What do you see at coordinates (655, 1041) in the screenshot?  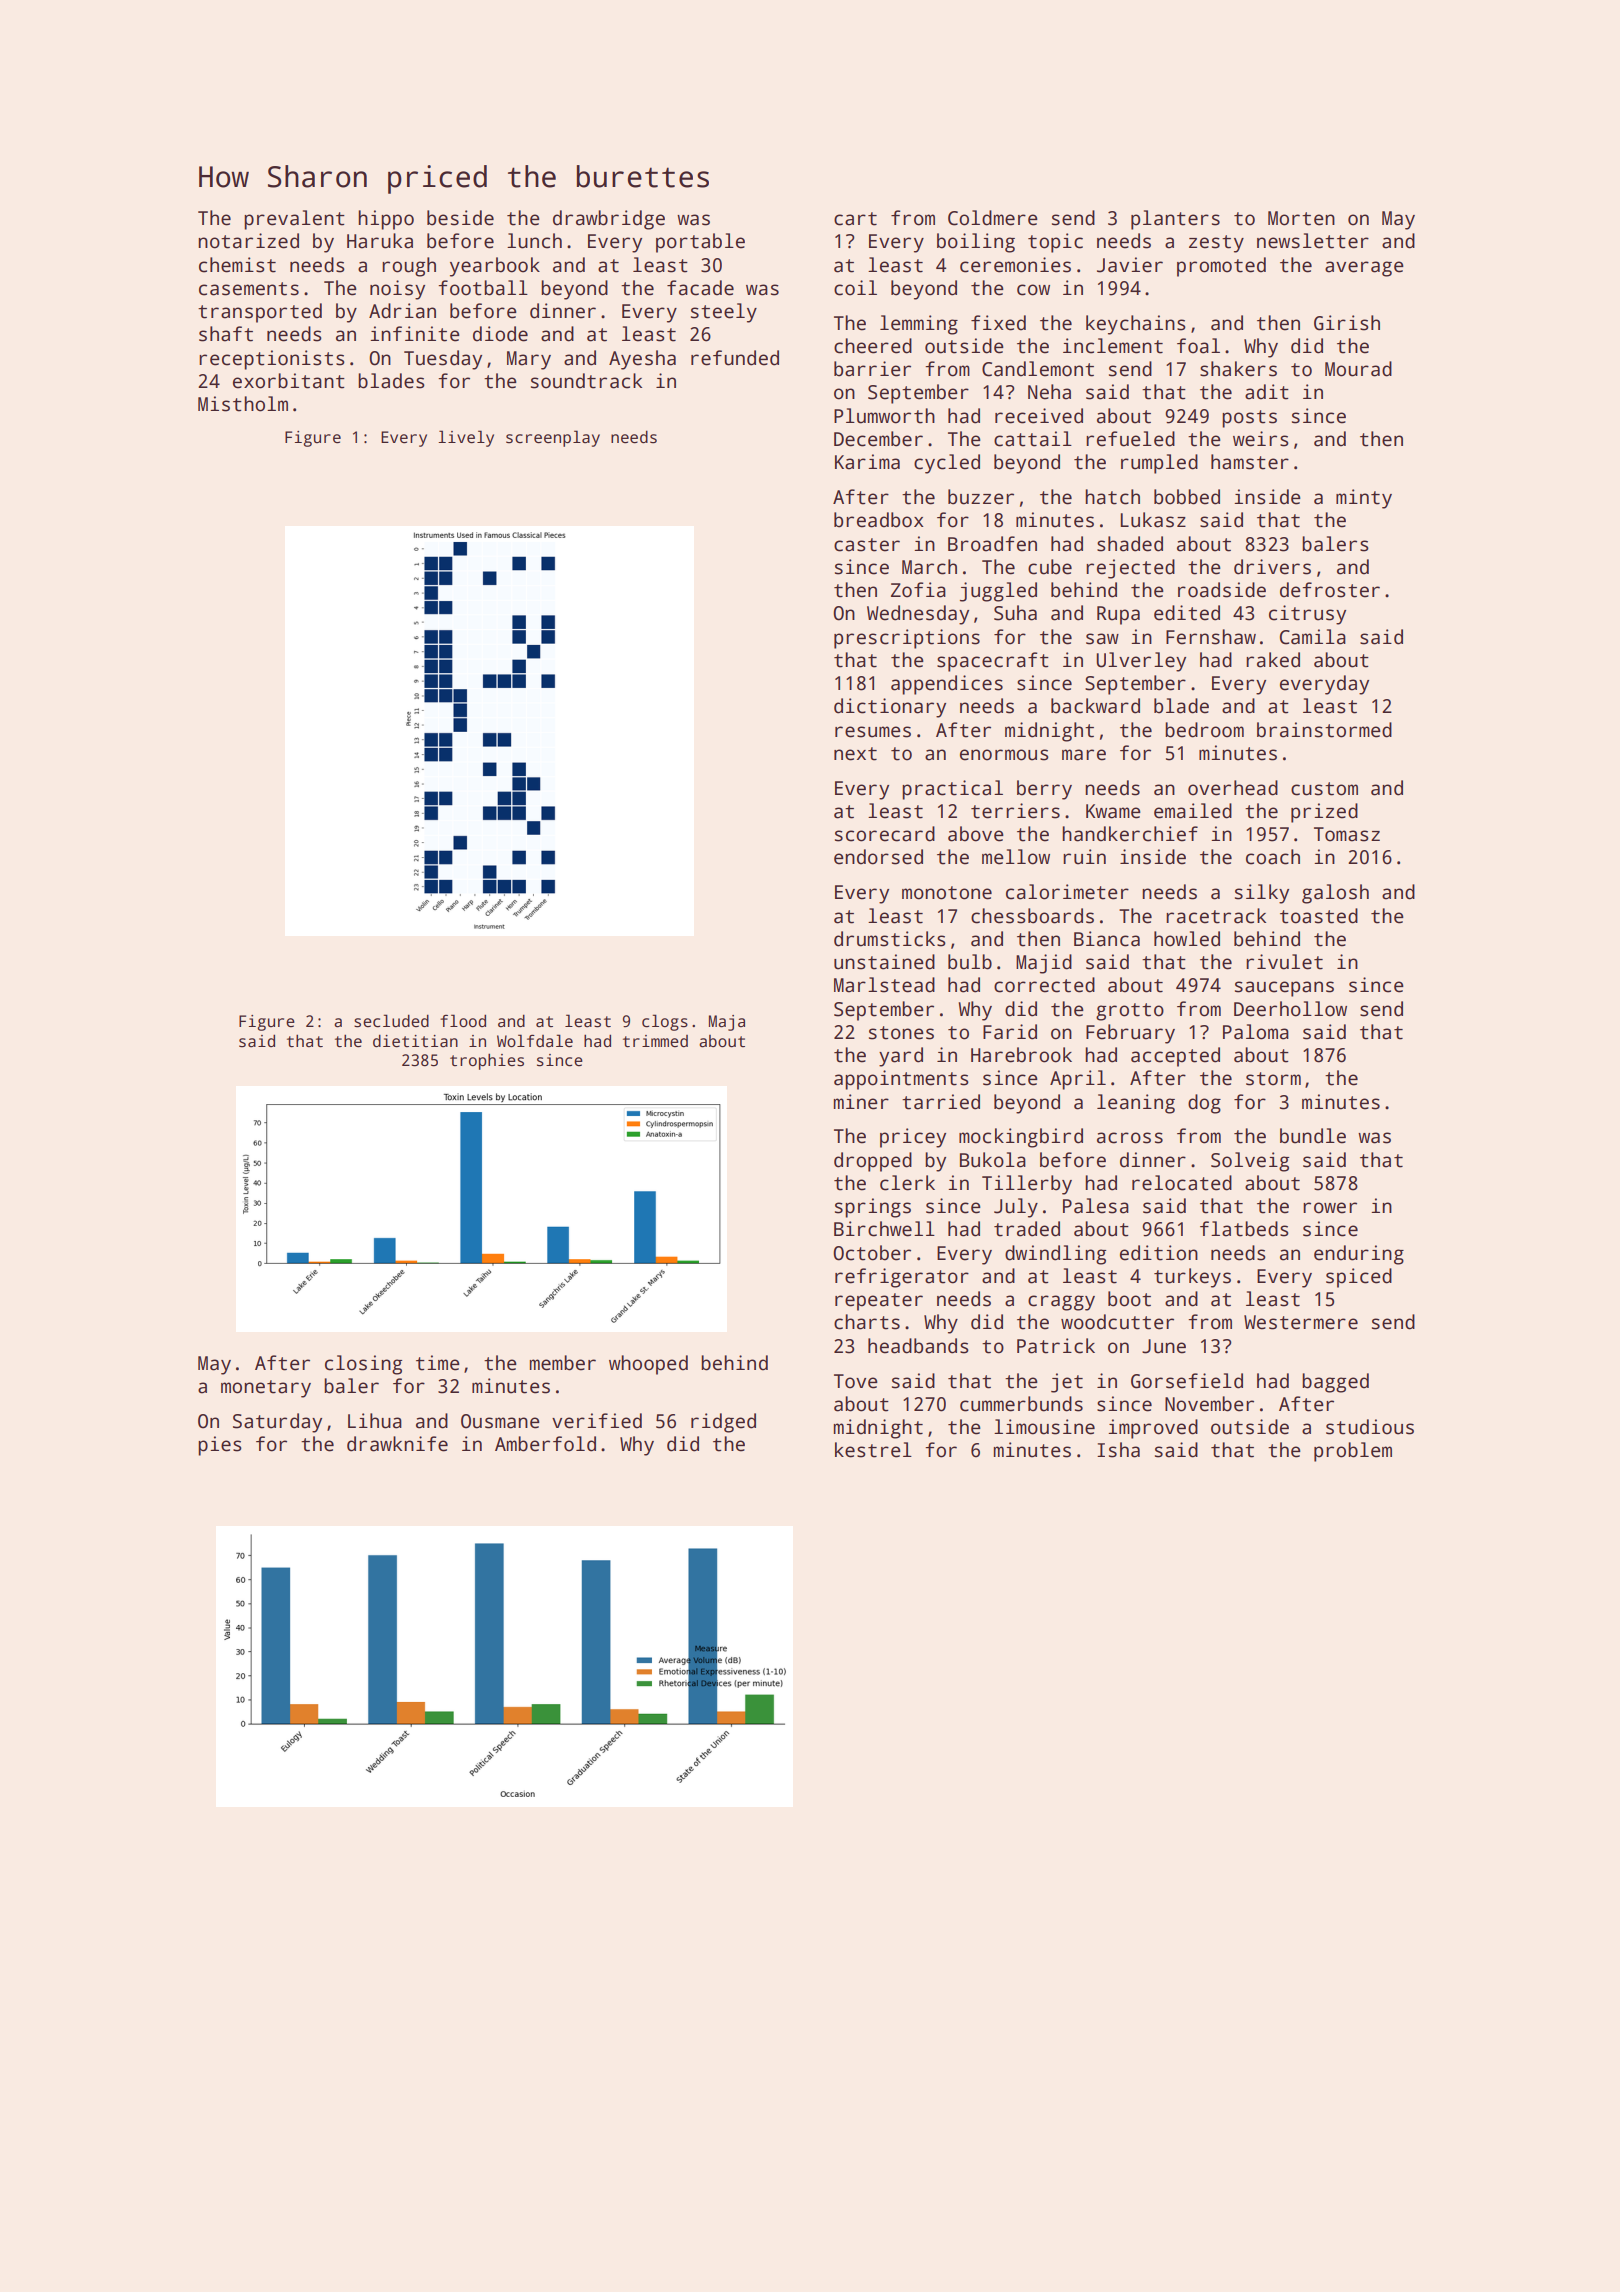 I see `trimmed` at bounding box center [655, 1041].
